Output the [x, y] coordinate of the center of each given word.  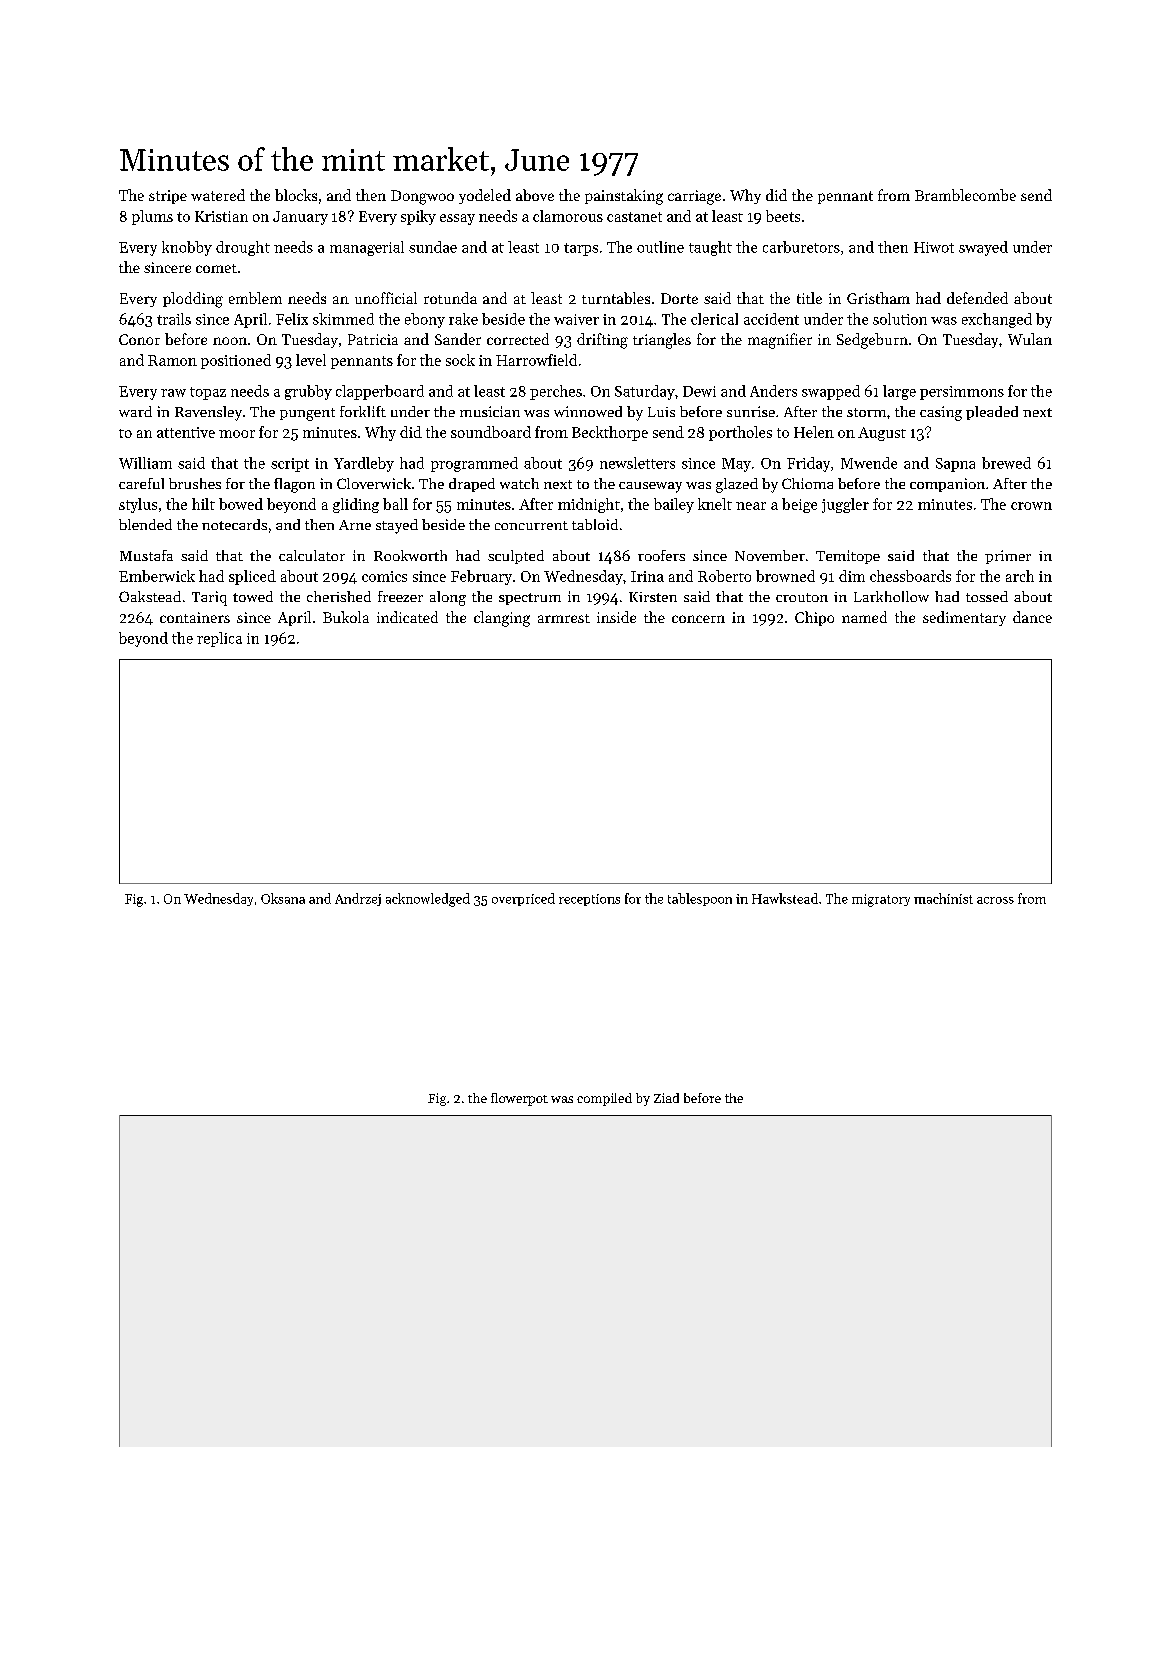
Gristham [878, 298]
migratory [881, 900]
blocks [296, 195]
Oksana [283, 898]
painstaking [624, 197]
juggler [845, 505]
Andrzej [358, 899]
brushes [195, 483]
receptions [589, 900]
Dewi [699, 391]
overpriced [523, 899]
